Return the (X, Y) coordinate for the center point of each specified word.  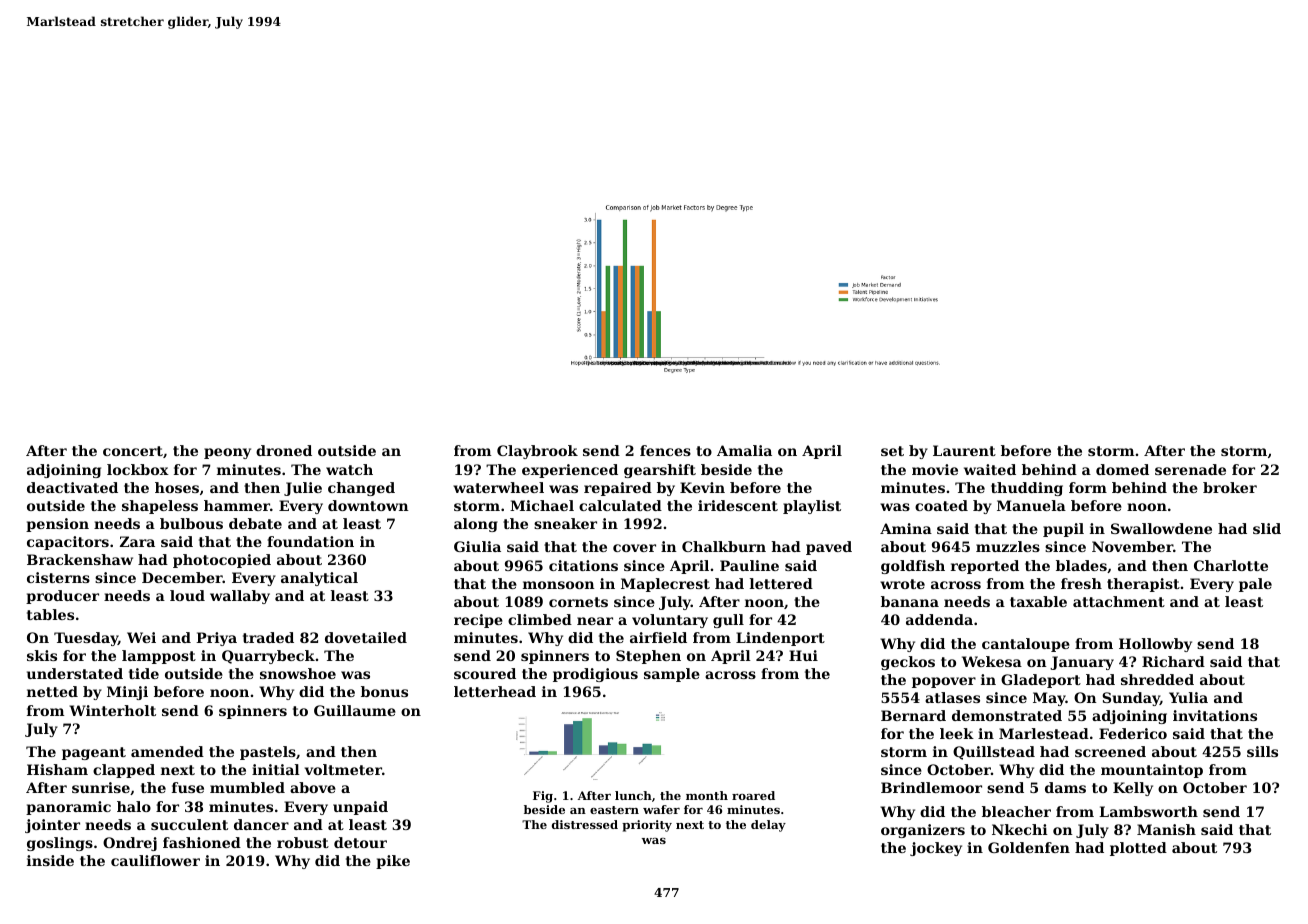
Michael (542, 505)
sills (1262, 751)
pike (393, 862)
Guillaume (355, 710)
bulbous (191, 523)
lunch (633, 795)
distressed (585, 824)
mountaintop (1152, 771)
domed (1122, 469)
